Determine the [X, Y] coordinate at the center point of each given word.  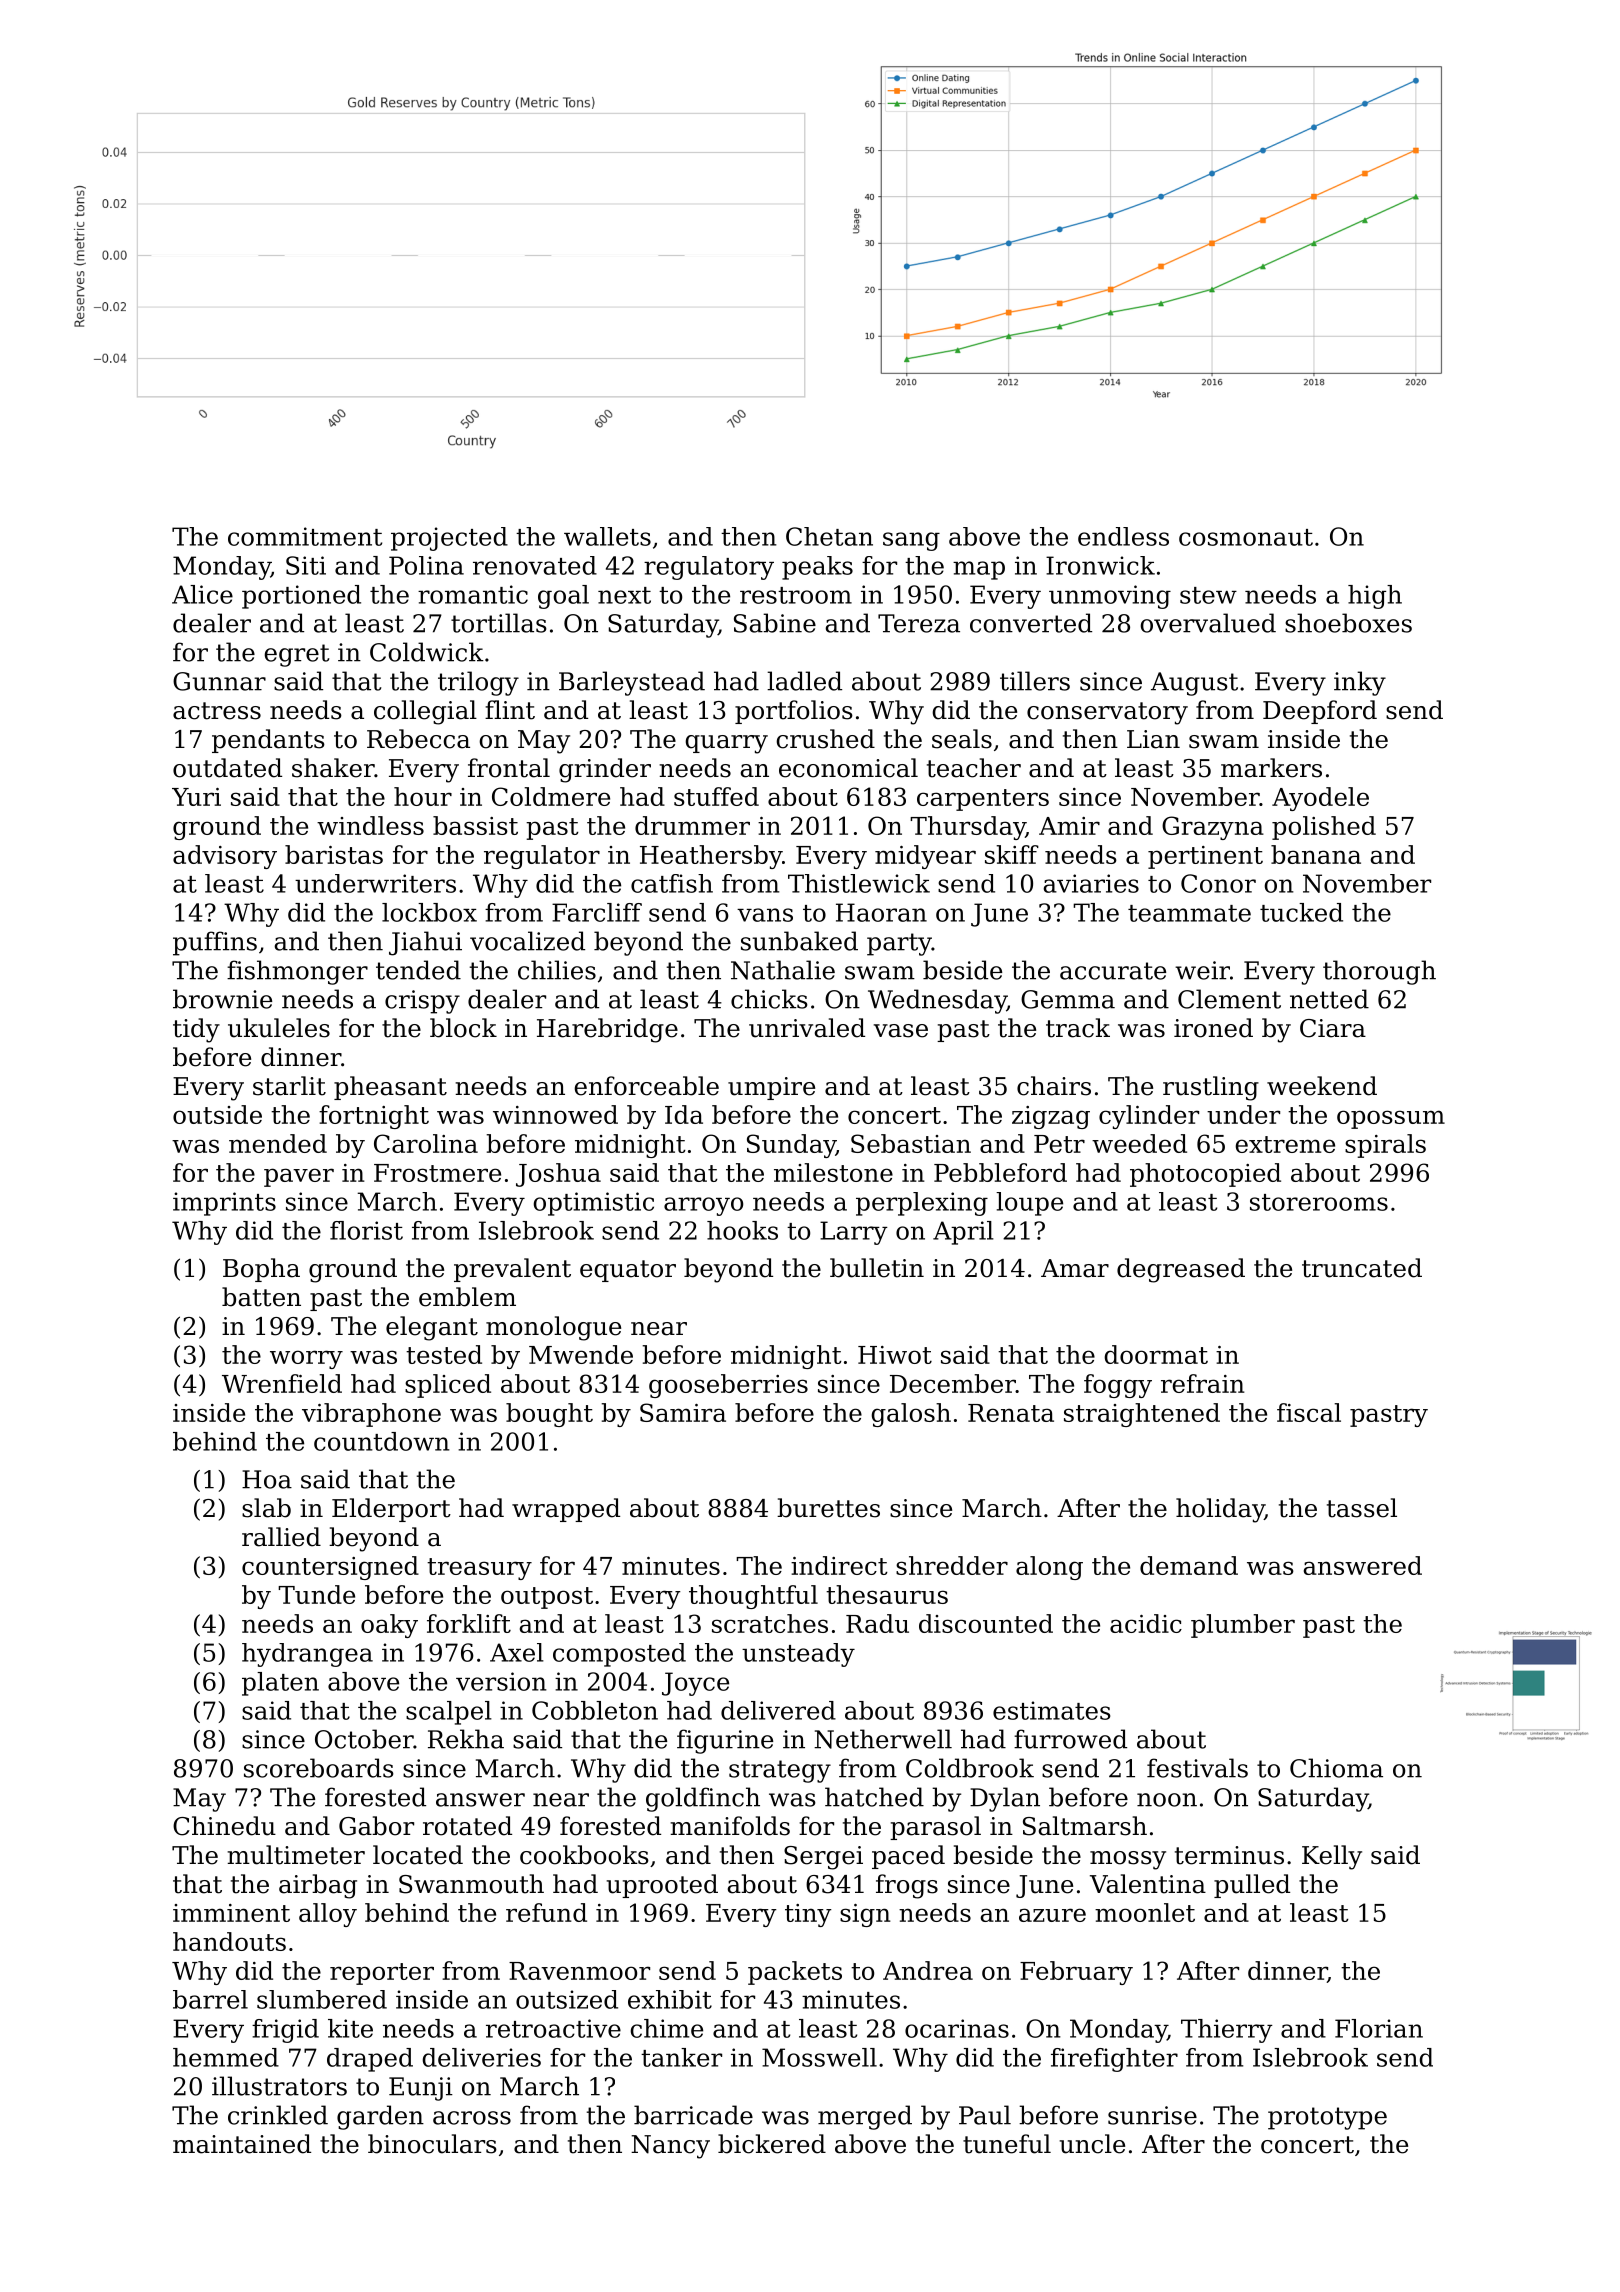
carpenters [983, 800]
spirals [1385, 1146]
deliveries [481, 2057]
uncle [1092, 2144]
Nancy [670, 2147]
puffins [215, 943]
